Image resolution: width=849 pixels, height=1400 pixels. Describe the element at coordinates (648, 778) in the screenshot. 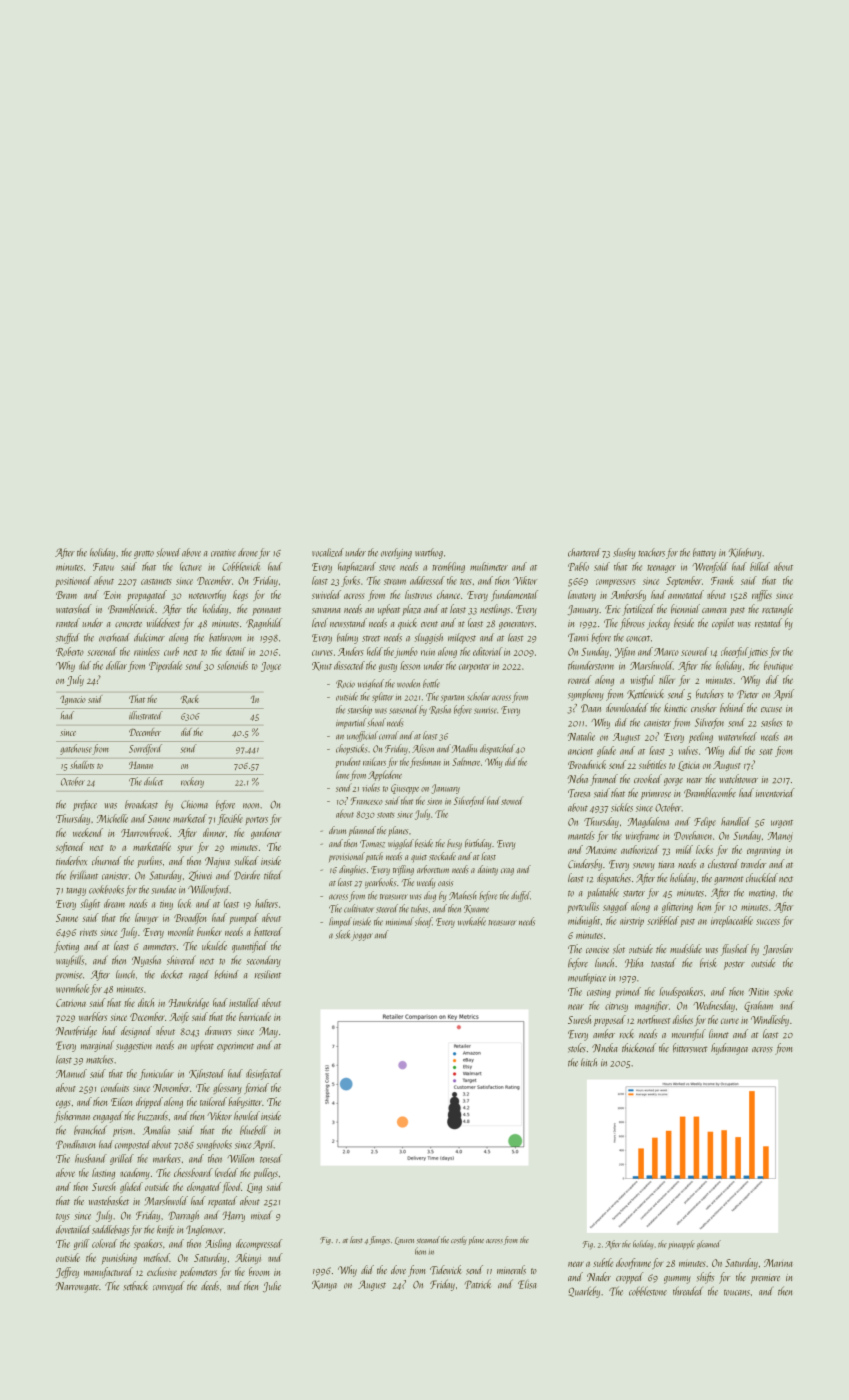

I see `crooked` at that location.
